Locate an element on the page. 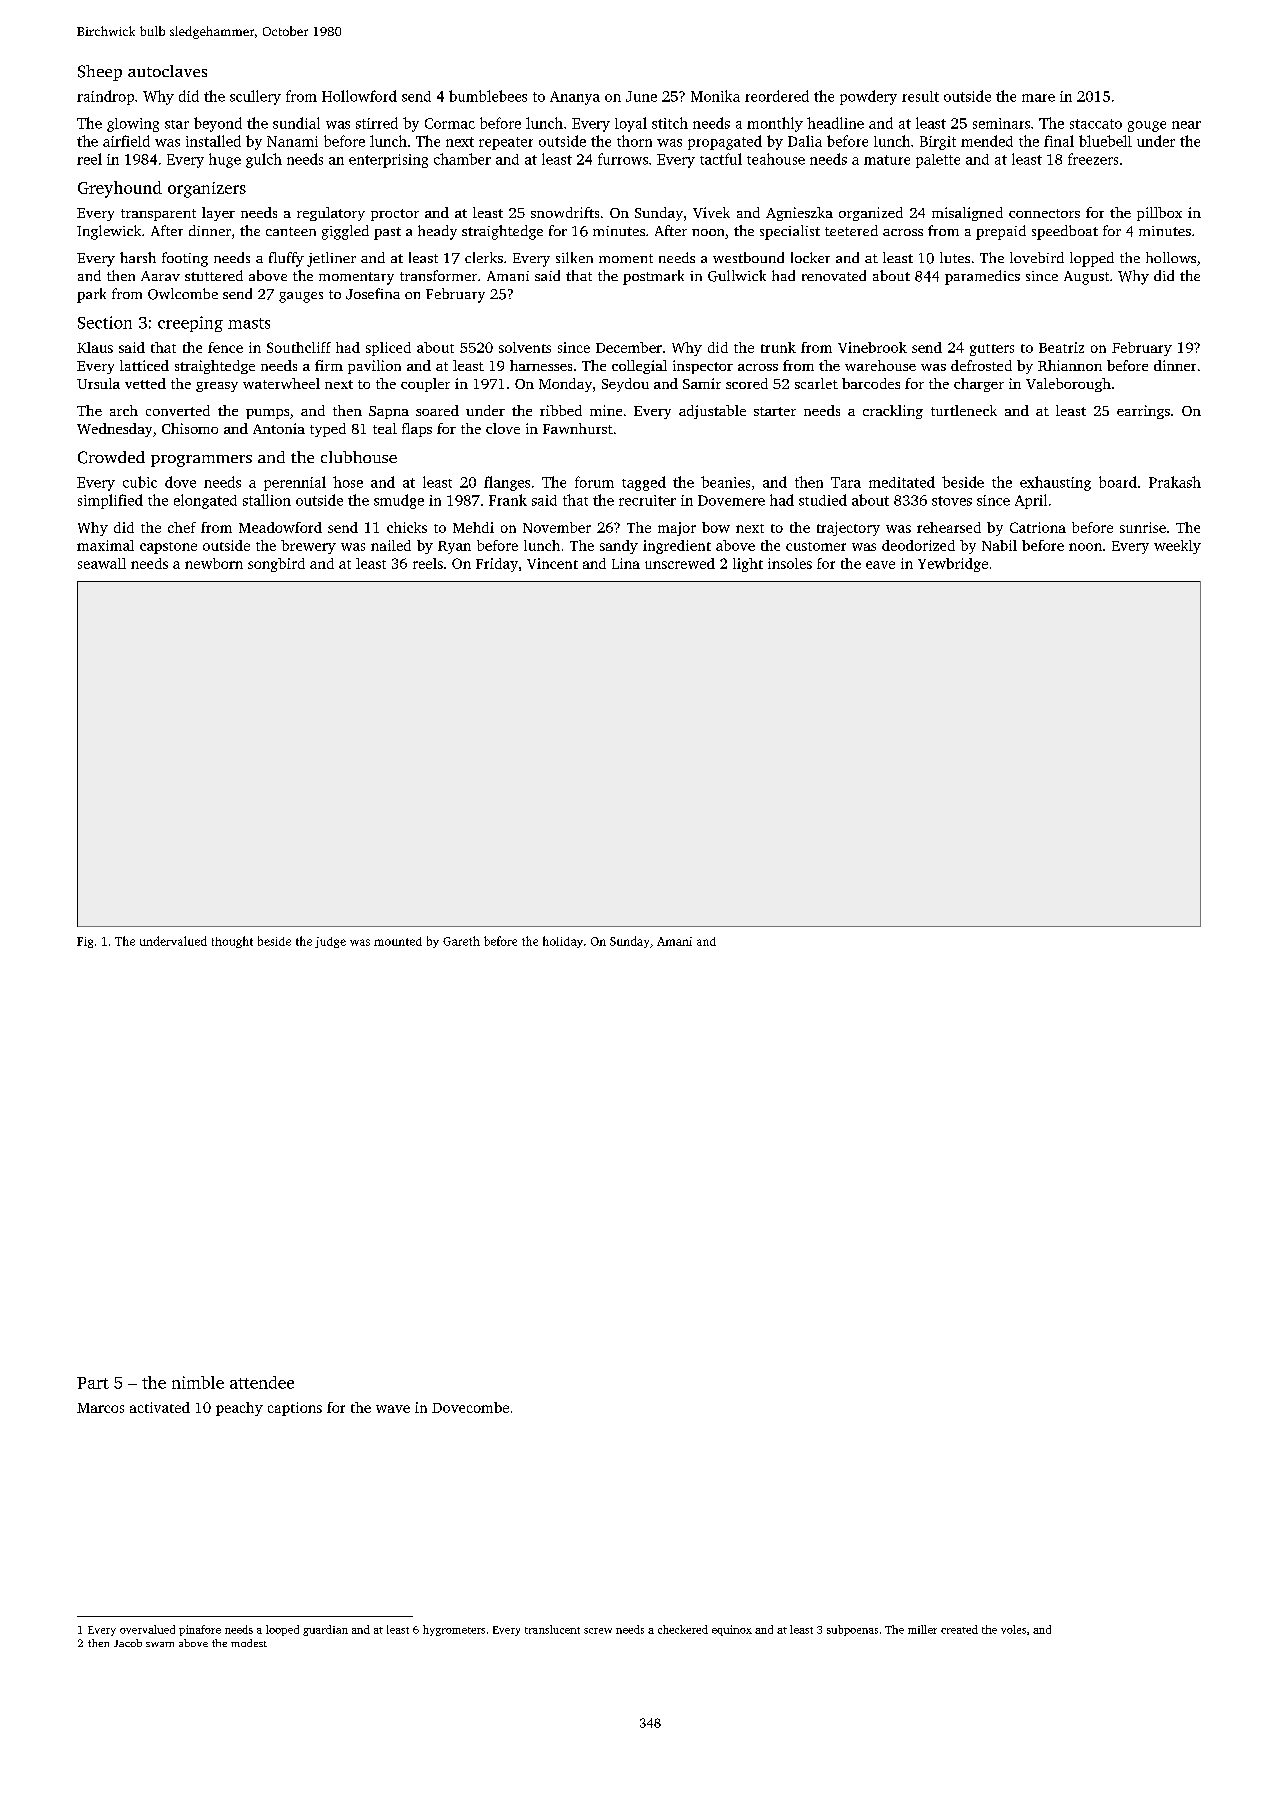 The height and width of the image is (1808, 1278). Fig is located at coordinates (85, 942).
